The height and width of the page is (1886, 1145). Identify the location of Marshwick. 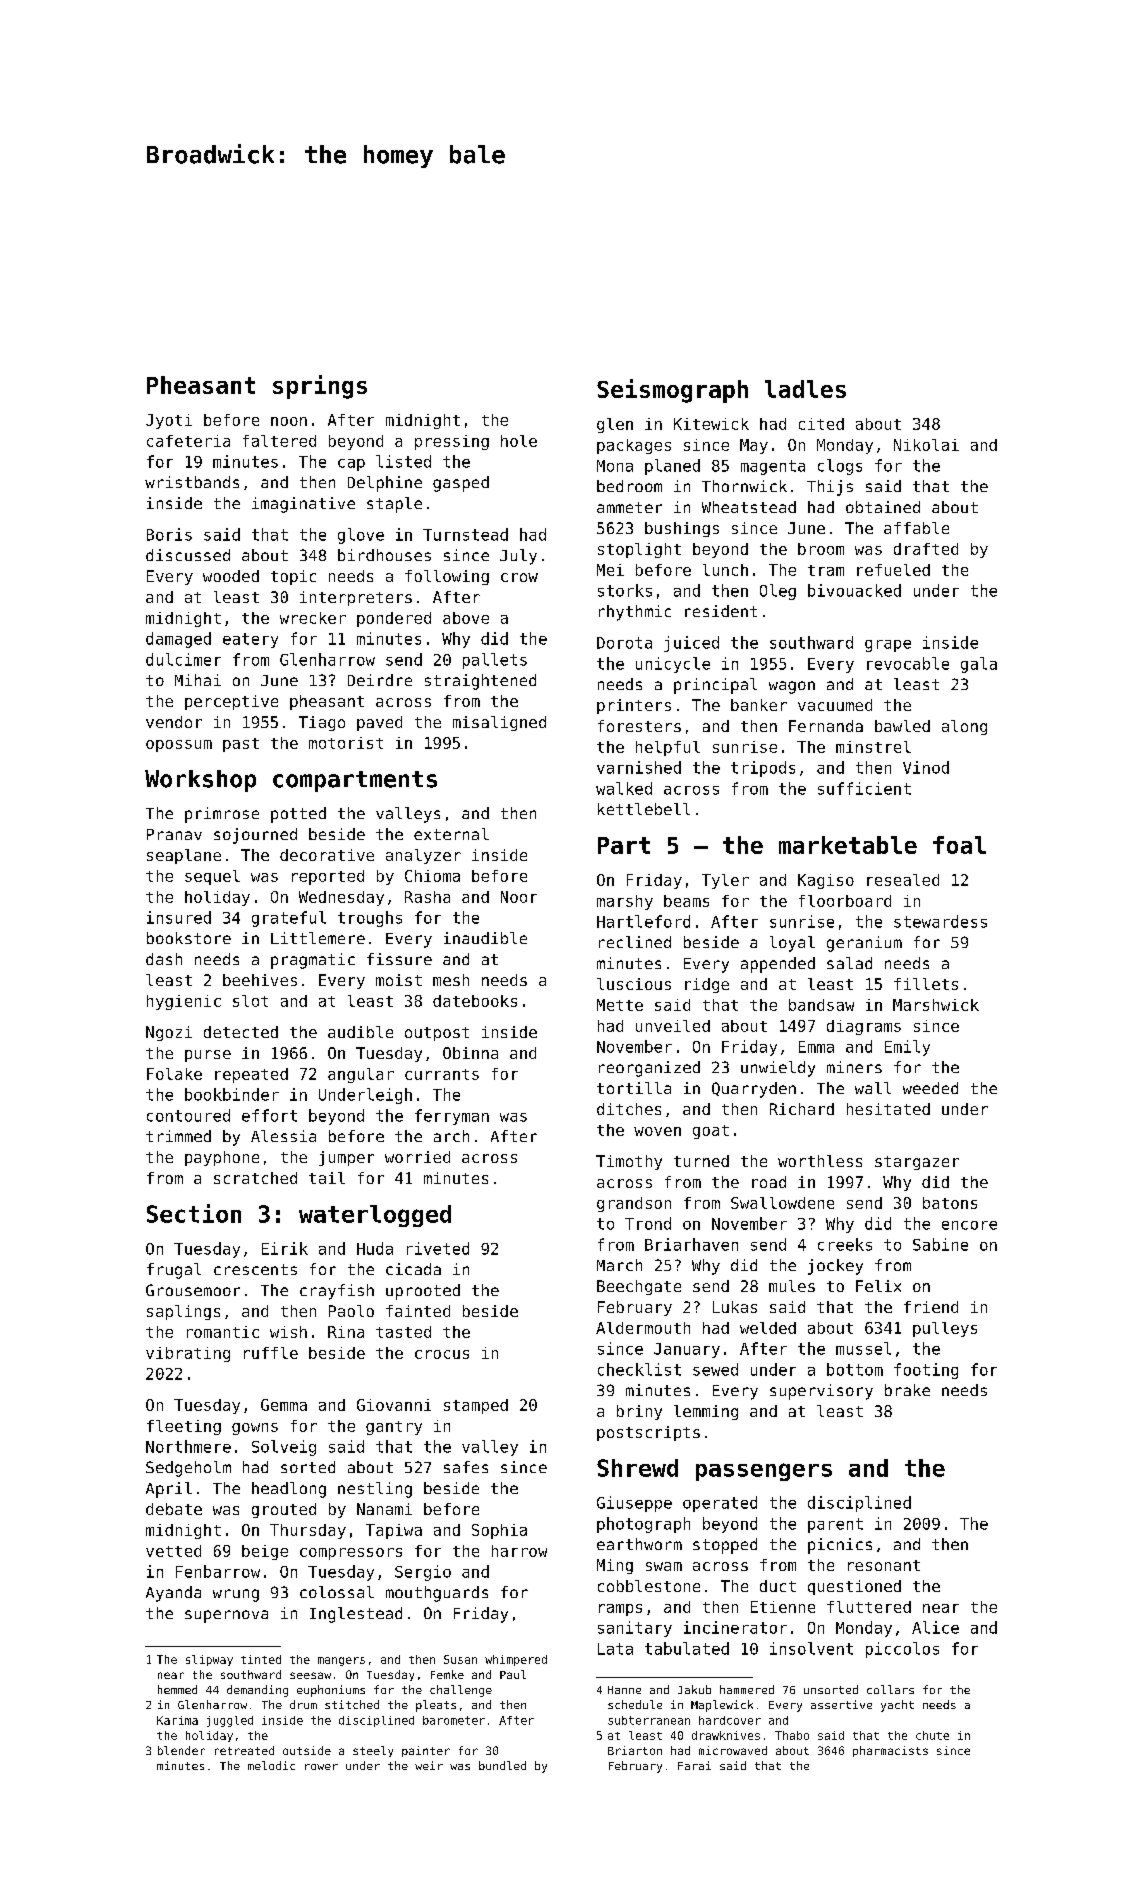
(936, 1005).
